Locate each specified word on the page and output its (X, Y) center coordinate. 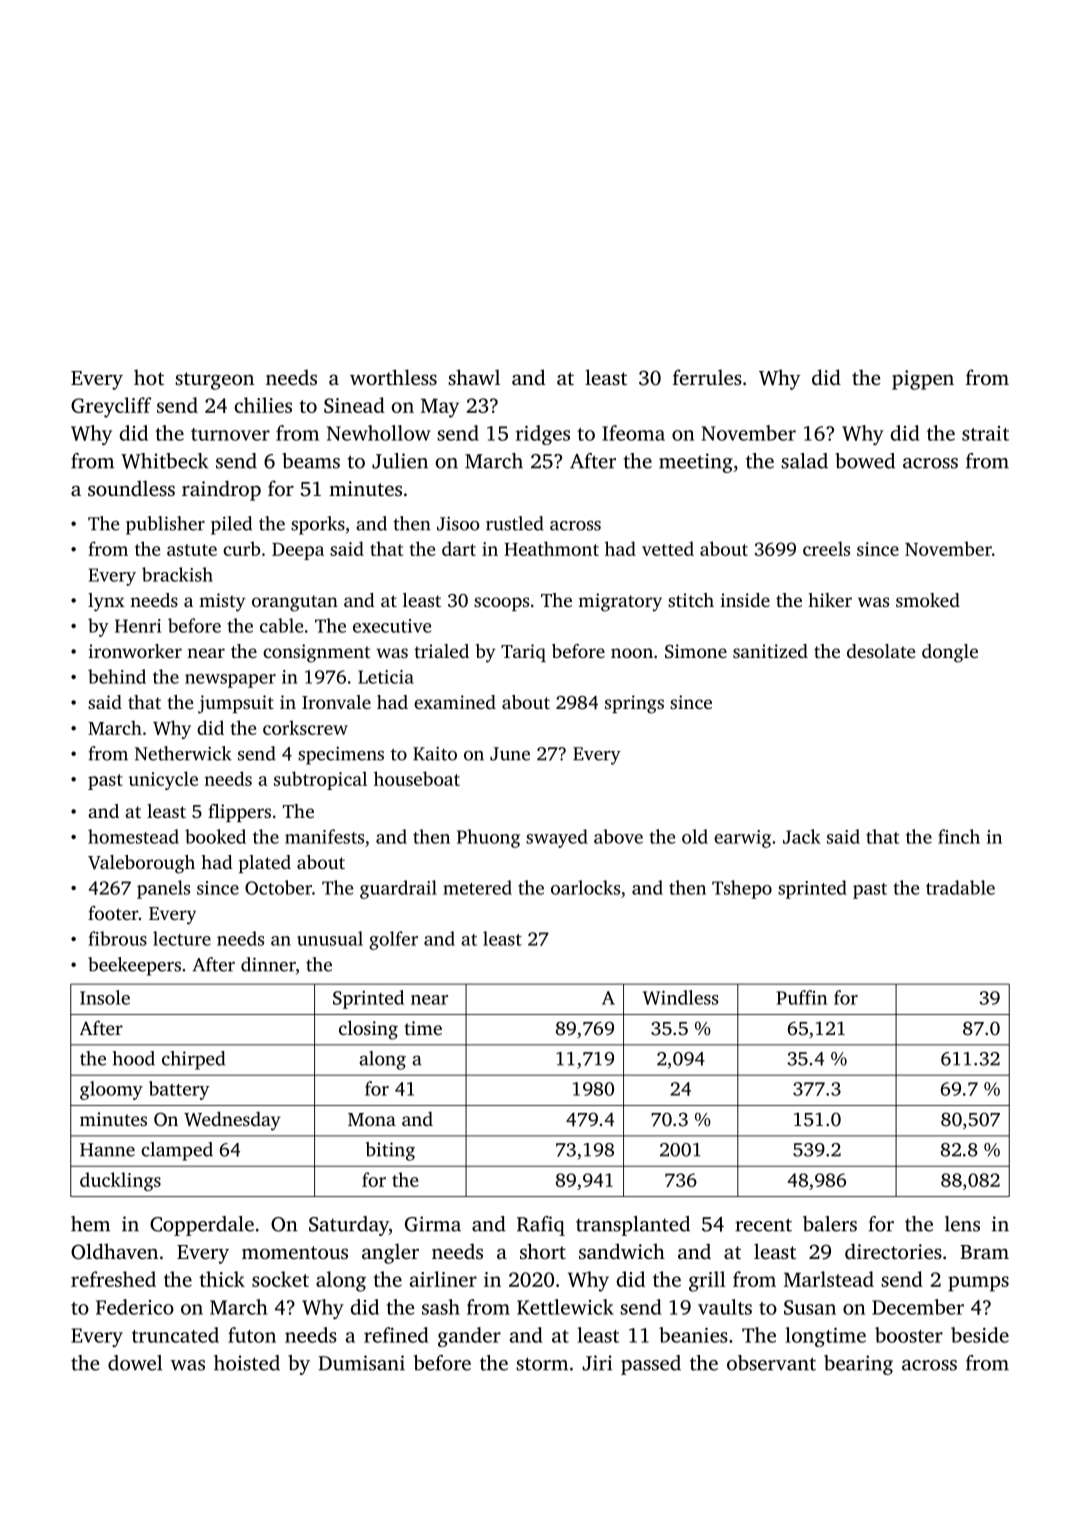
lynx (106, 602)
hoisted (247, 1363)
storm (542, 1364)
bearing (858, 1365)
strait (985, 433)
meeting (696, 463)
